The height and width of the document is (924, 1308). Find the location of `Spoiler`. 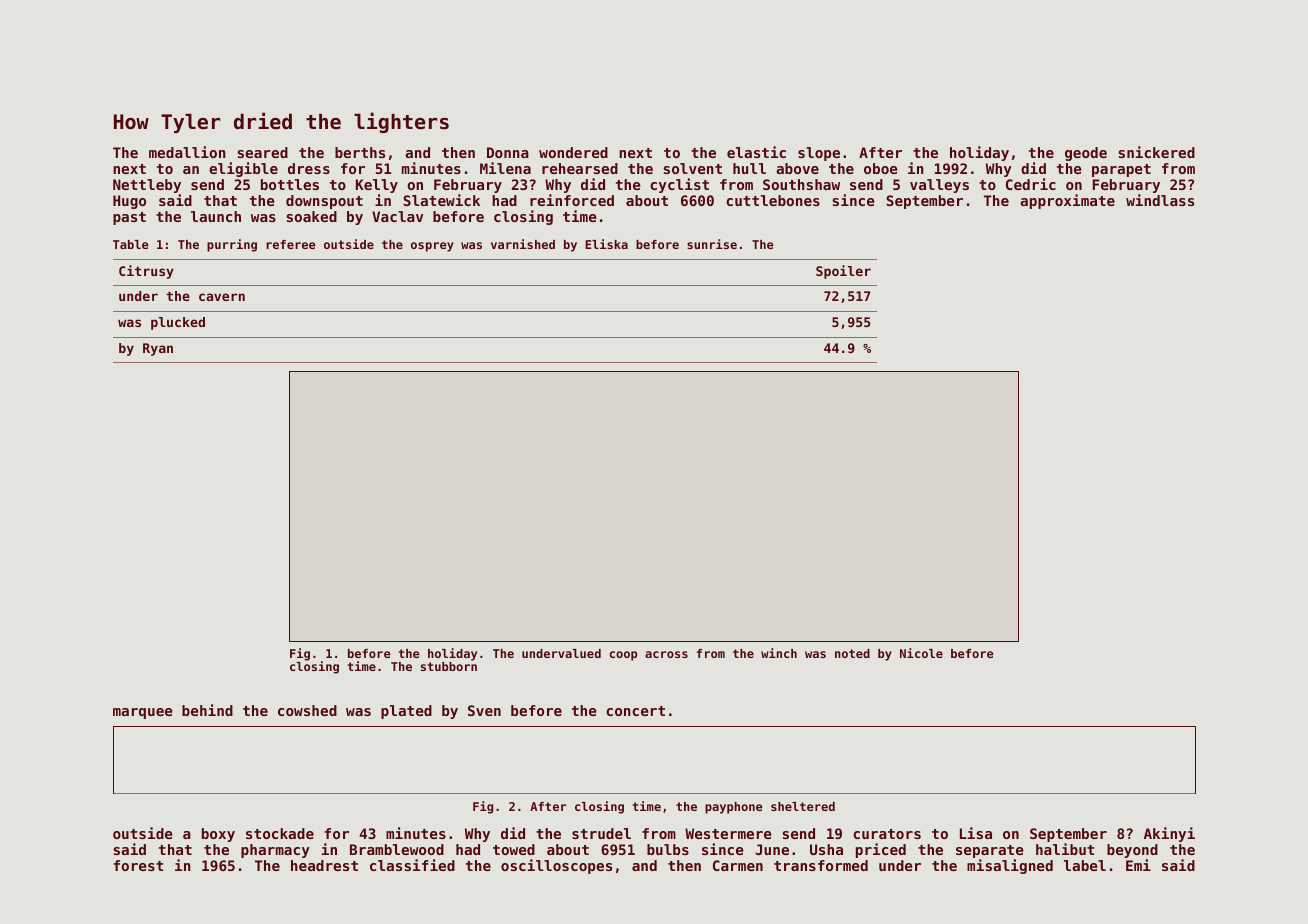

Spoiler is located at coordinates (843, 272).
